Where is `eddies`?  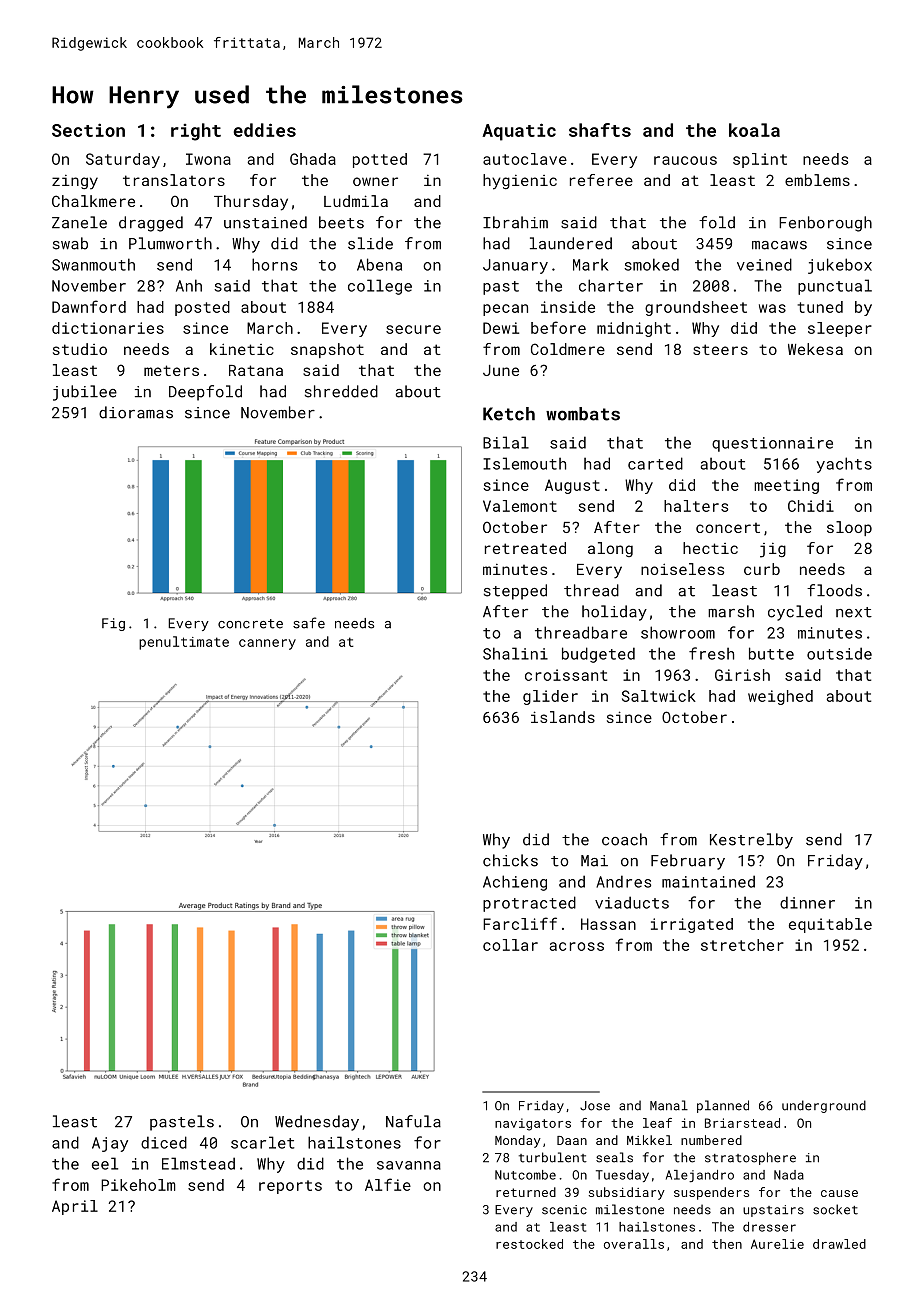
eddies is located at coordinates (264, 130).
